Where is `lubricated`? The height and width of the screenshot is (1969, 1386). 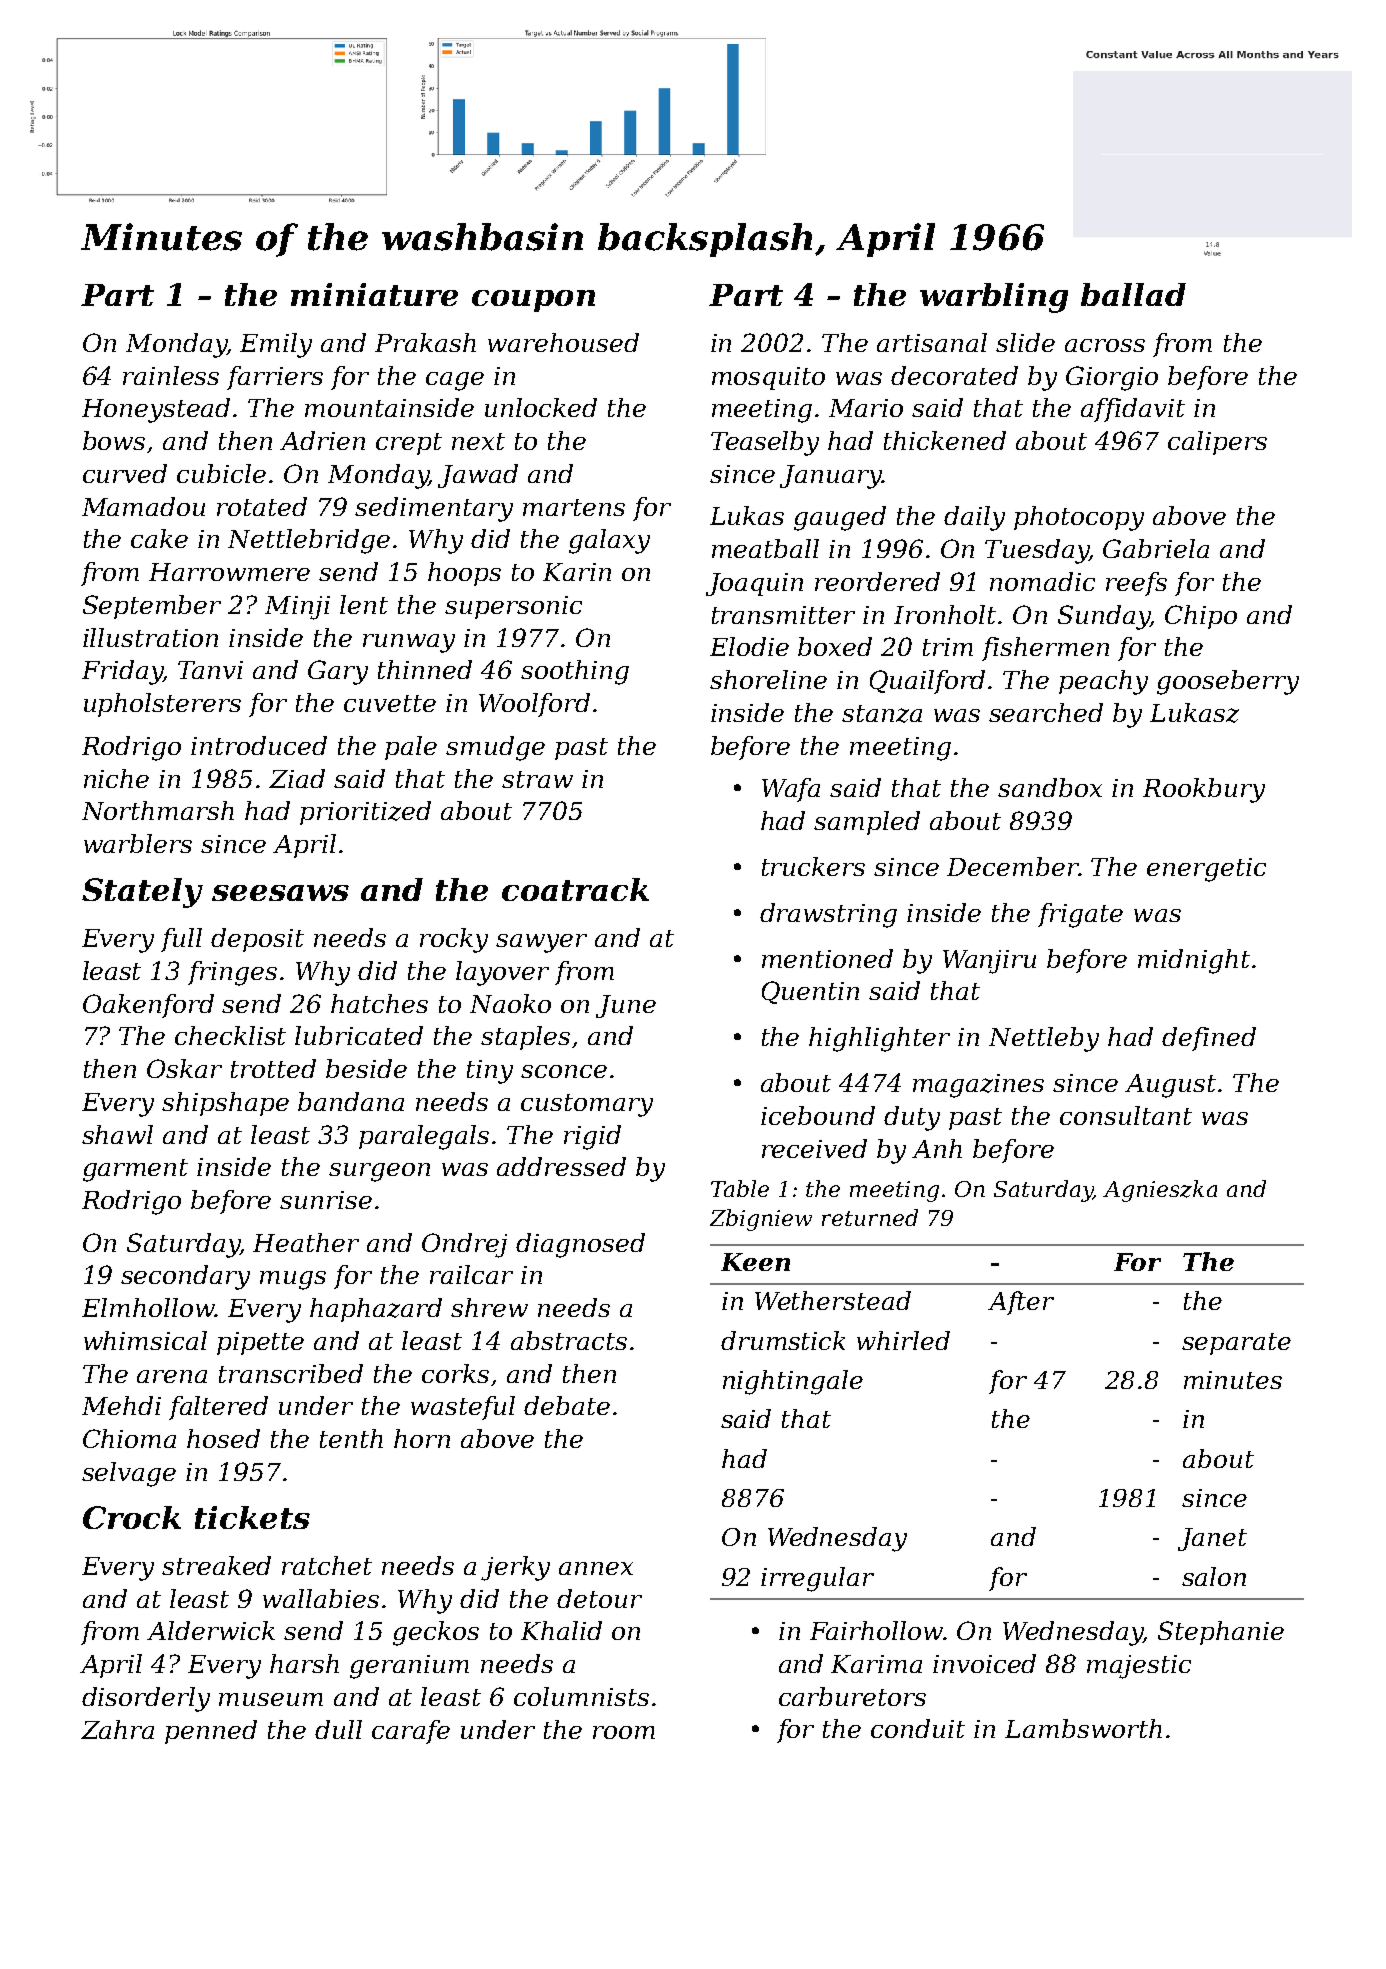 lubricated is located at coordinates (359, 1035).
